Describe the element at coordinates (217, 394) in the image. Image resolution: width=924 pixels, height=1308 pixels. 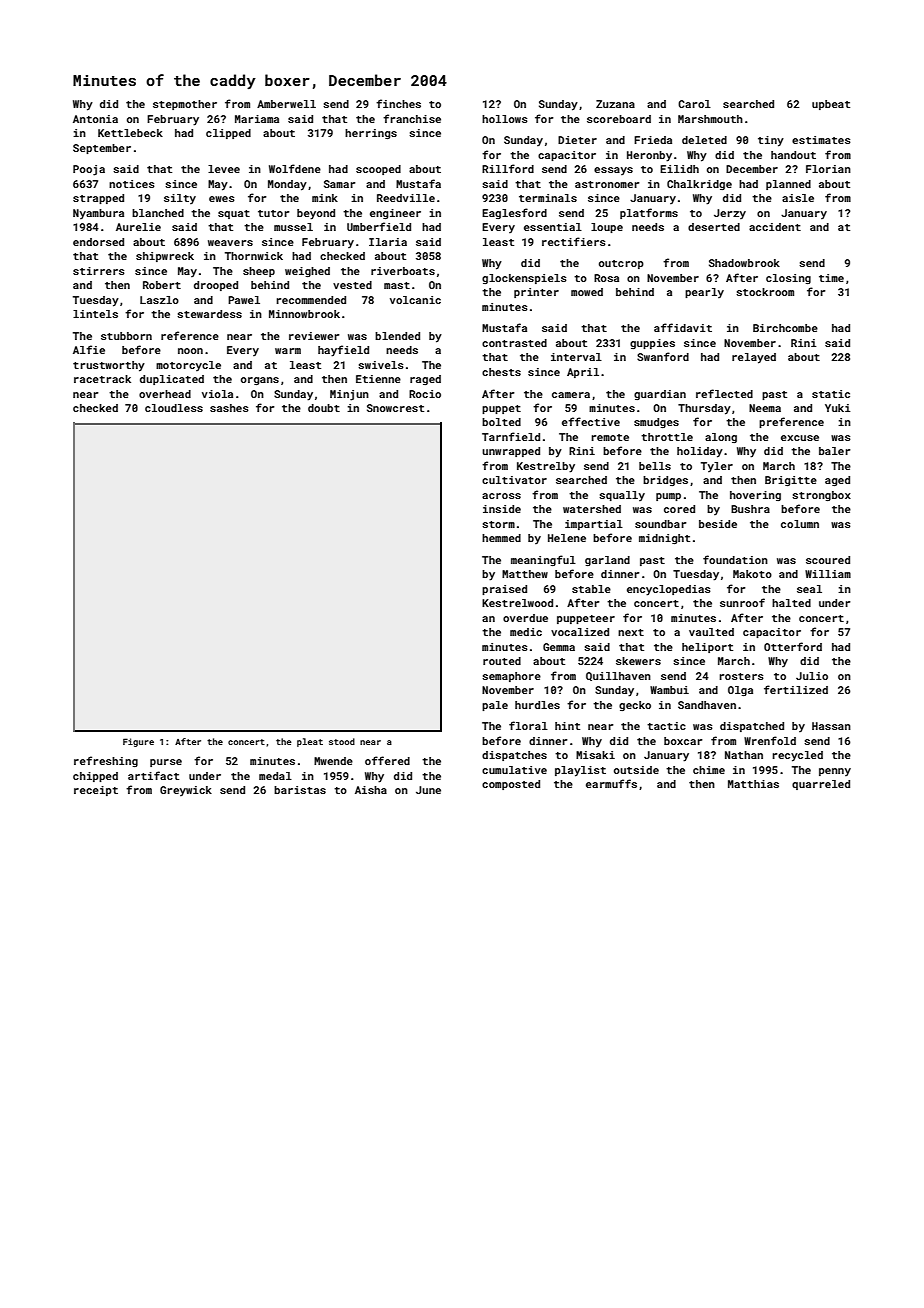
I see `viola` at that location.
